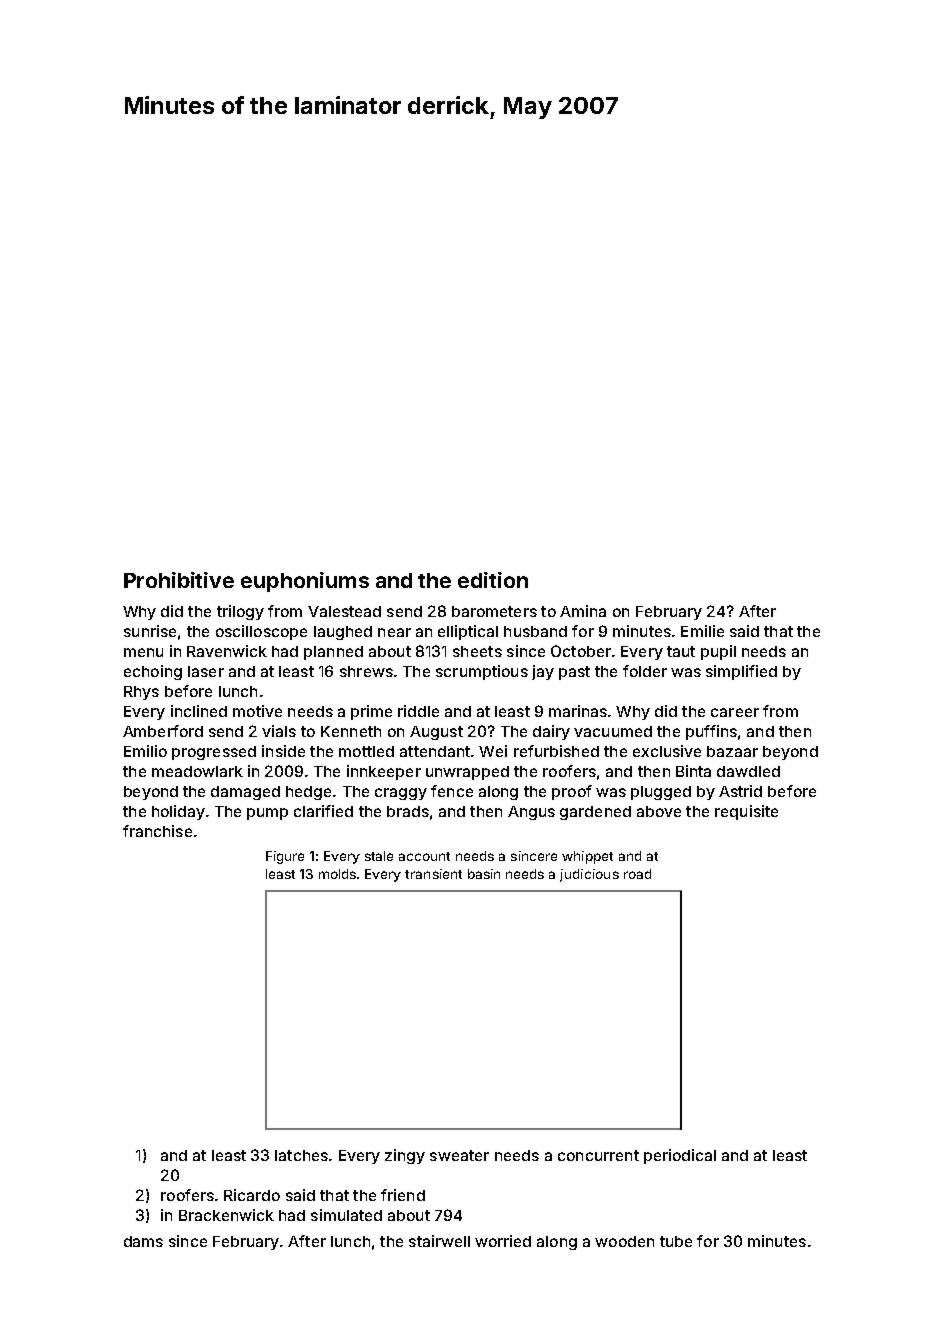  What do you see at coordinates (179, 580) in the screenshot?
I see `Prohibitive` at bounding box center [179, 580].
